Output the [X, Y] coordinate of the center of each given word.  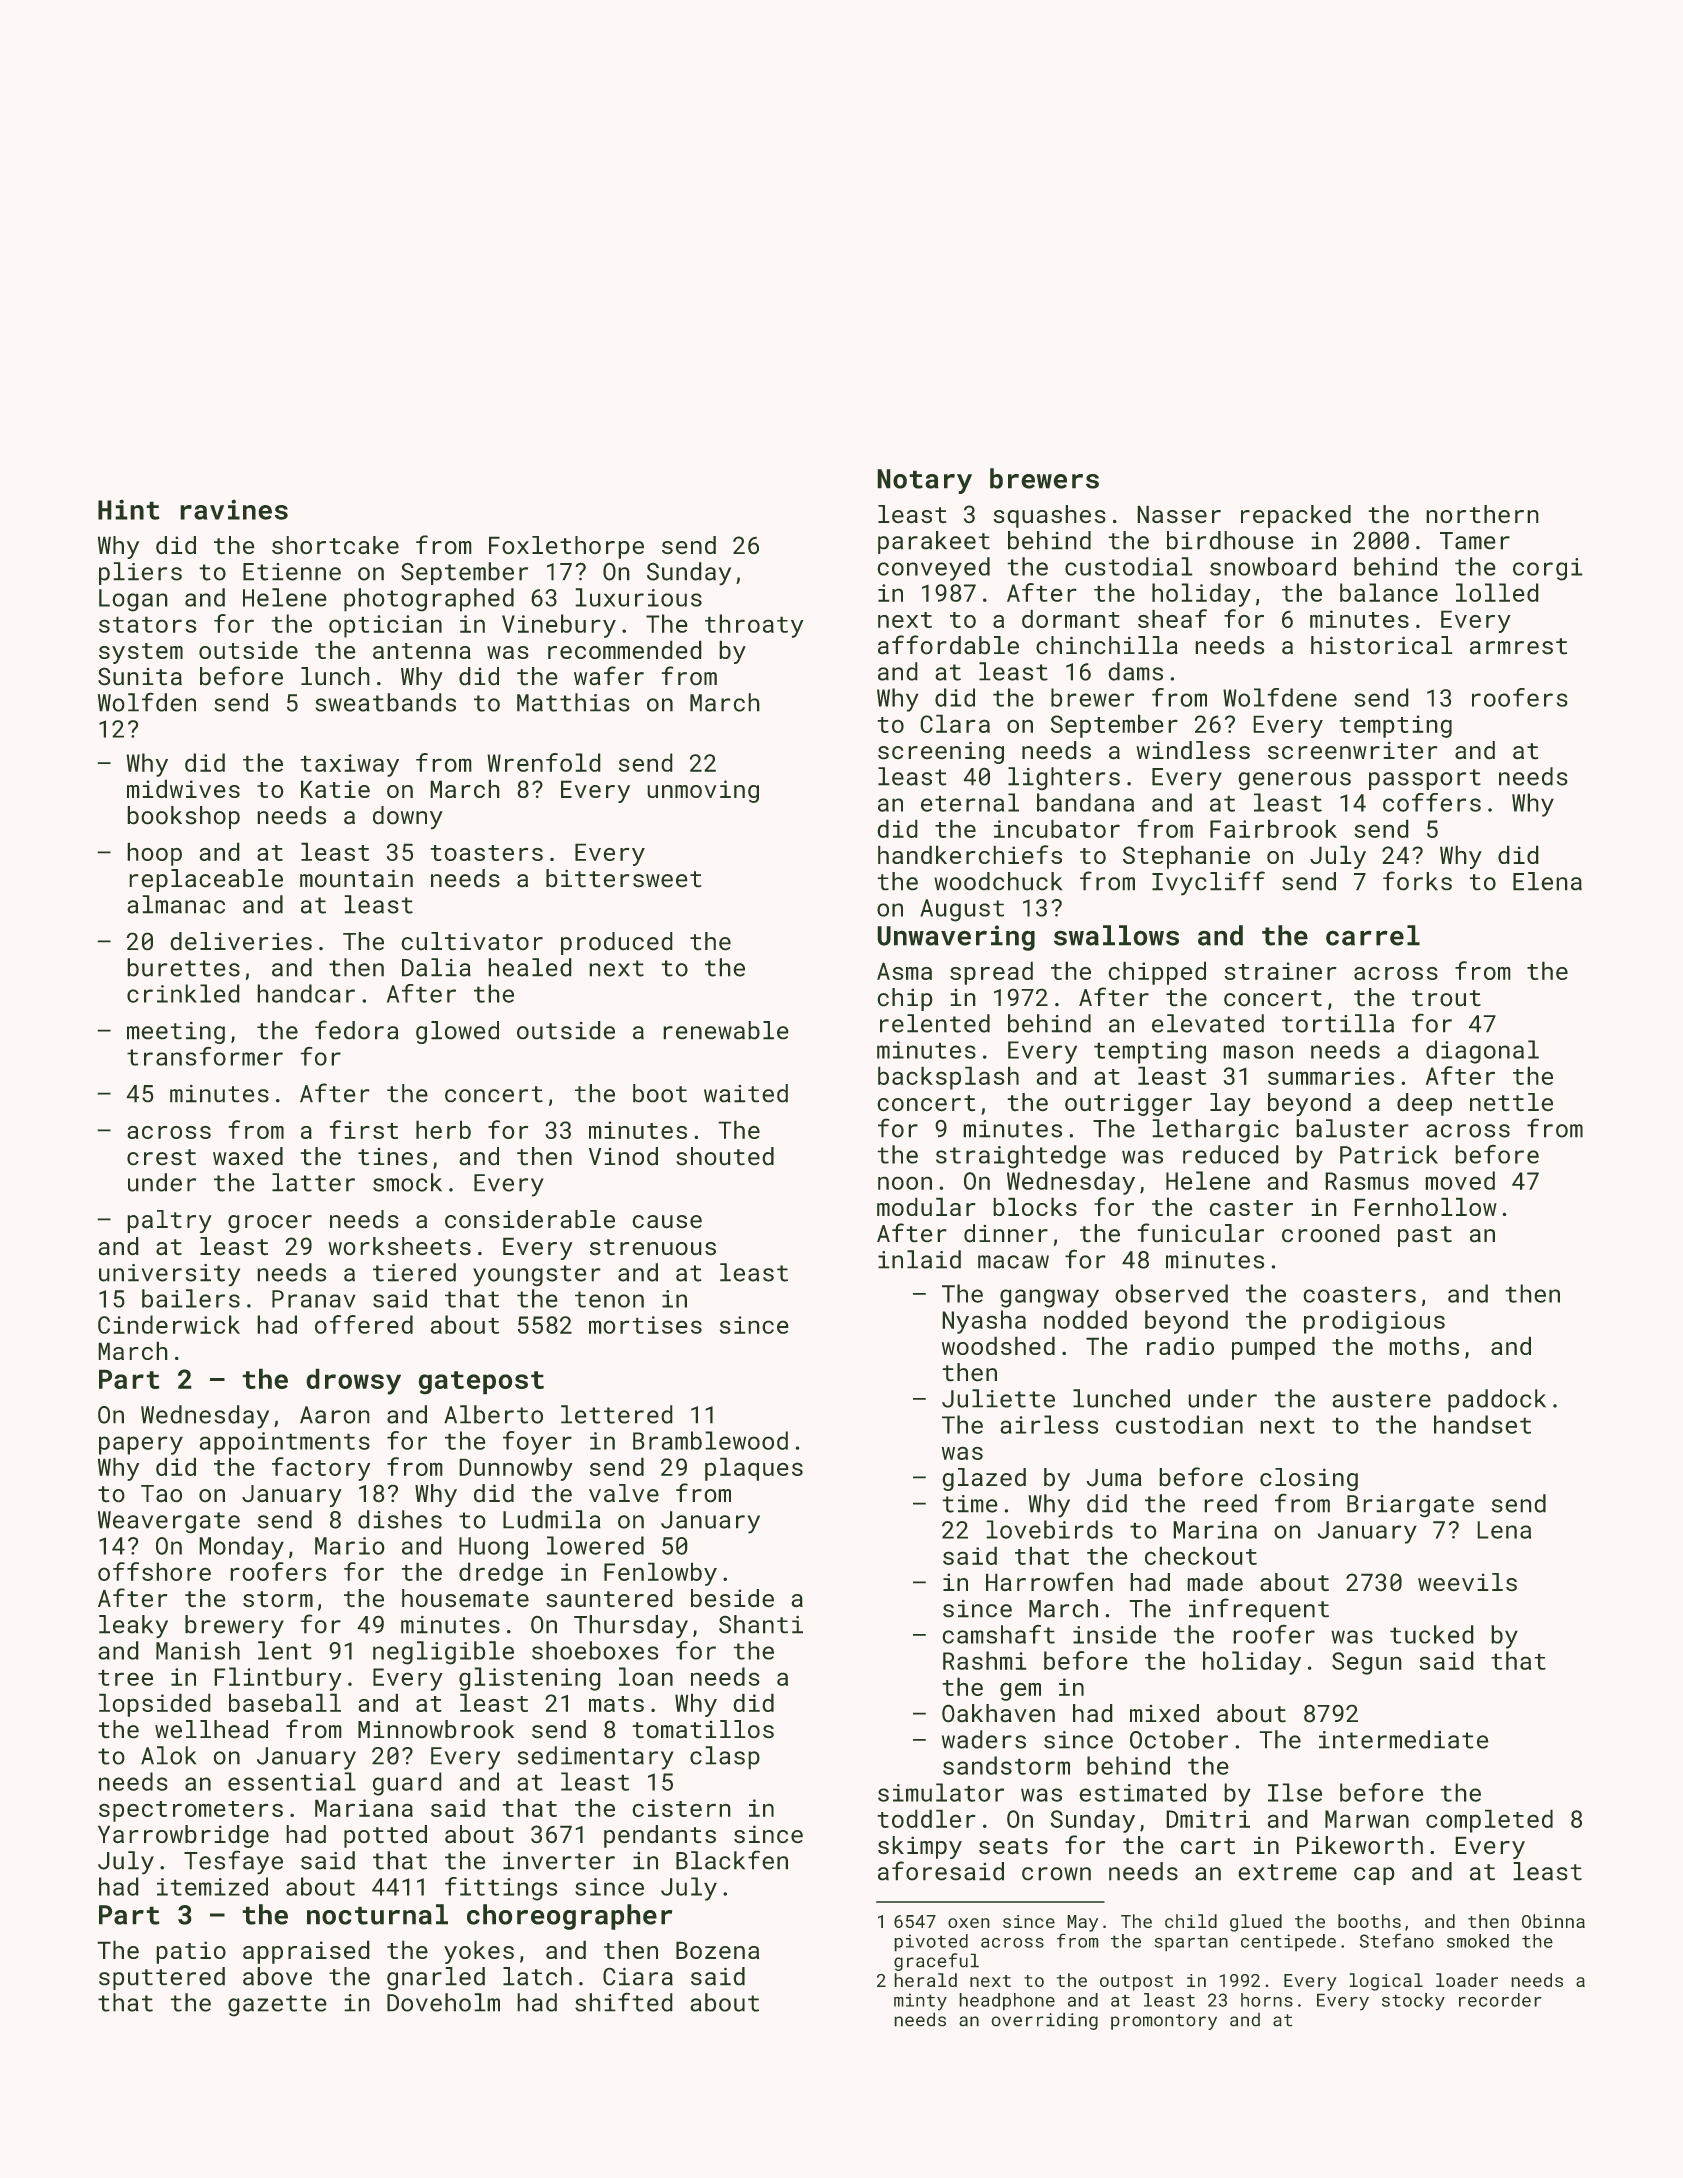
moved [1460, 1180]
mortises [645, 1325]
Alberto [493, 1414]
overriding [1044, 2021]
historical [1382, 645]
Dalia [436, 967]
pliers [140, 573]
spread [991, 973]
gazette [277, 2006]
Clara [955, 723]
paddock [1497, 1401]
